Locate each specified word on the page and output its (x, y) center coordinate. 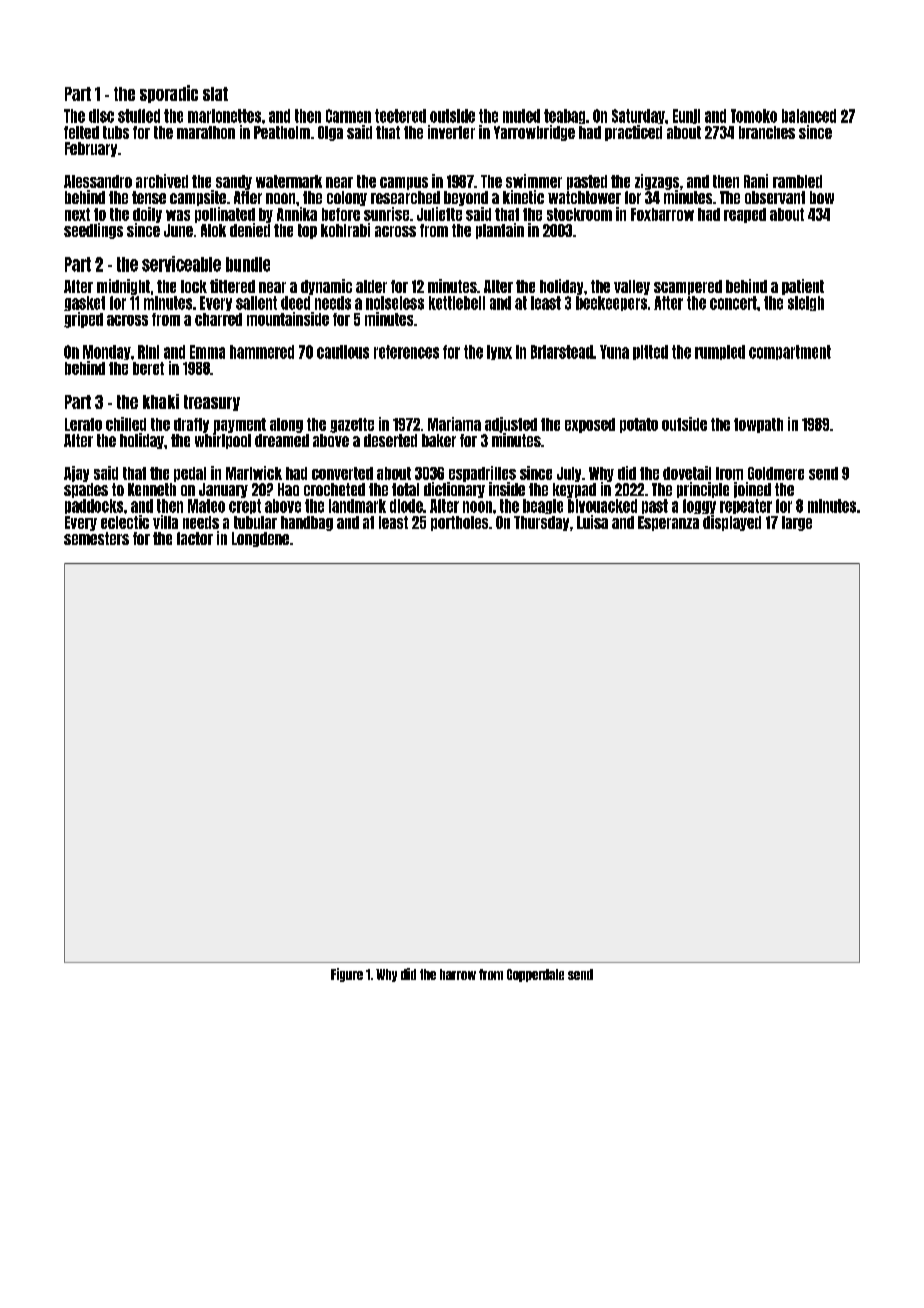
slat (215, 94)
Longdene (260, 539)
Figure (347, 975)
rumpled (720, 352)
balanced (809, 116)
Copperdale (535, 975)
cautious (343, 352)
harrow (458, 974)
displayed (732, 523)
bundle (248, 264)
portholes (459, 523)
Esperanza (668, 523)
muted (521, 116)
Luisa (592, 522)
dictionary (454, 490)
